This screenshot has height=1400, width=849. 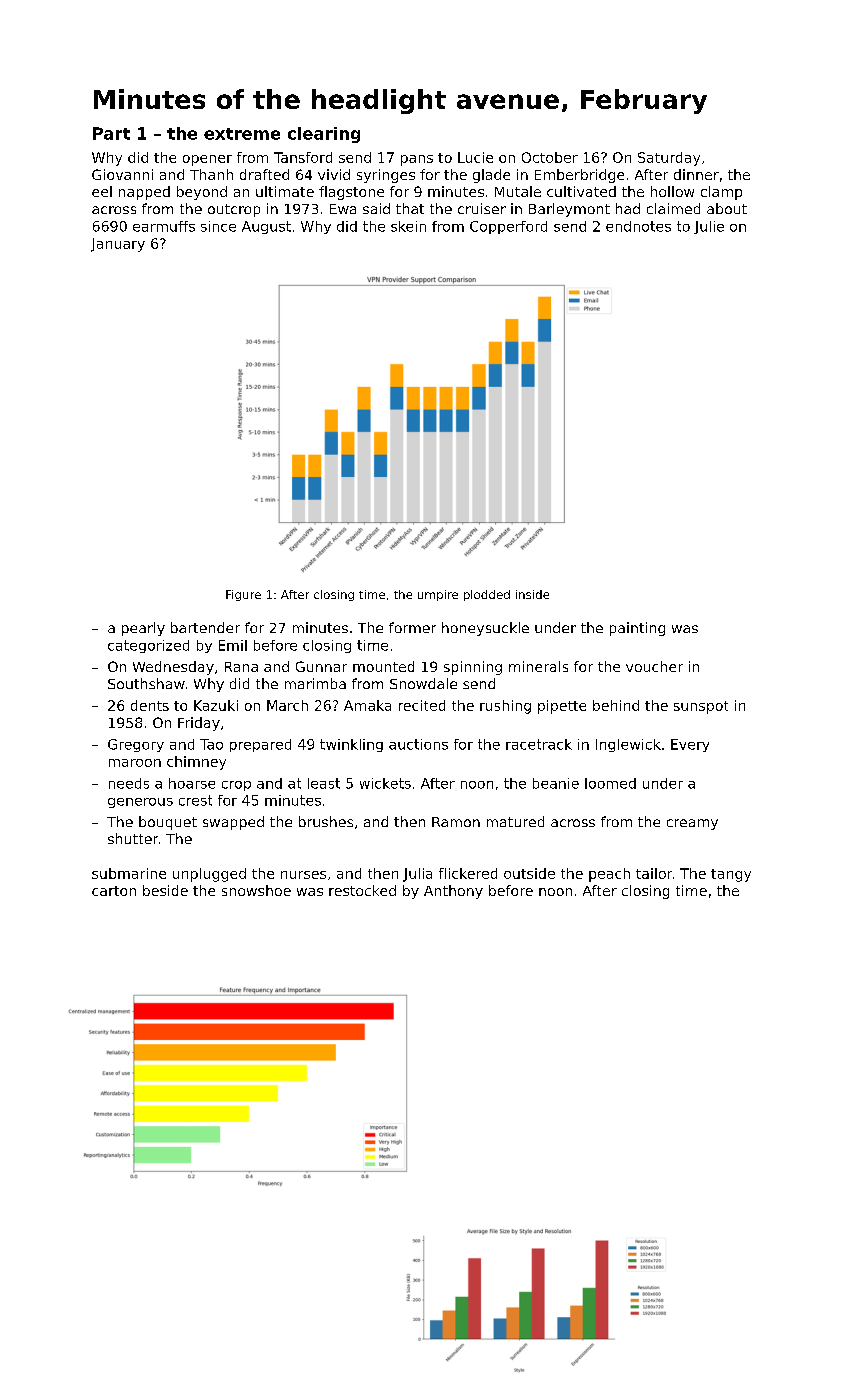 What do you see at coordinates (696, 174) in the screenshot?
I see `dinner` at bounding box center [696, 174].
